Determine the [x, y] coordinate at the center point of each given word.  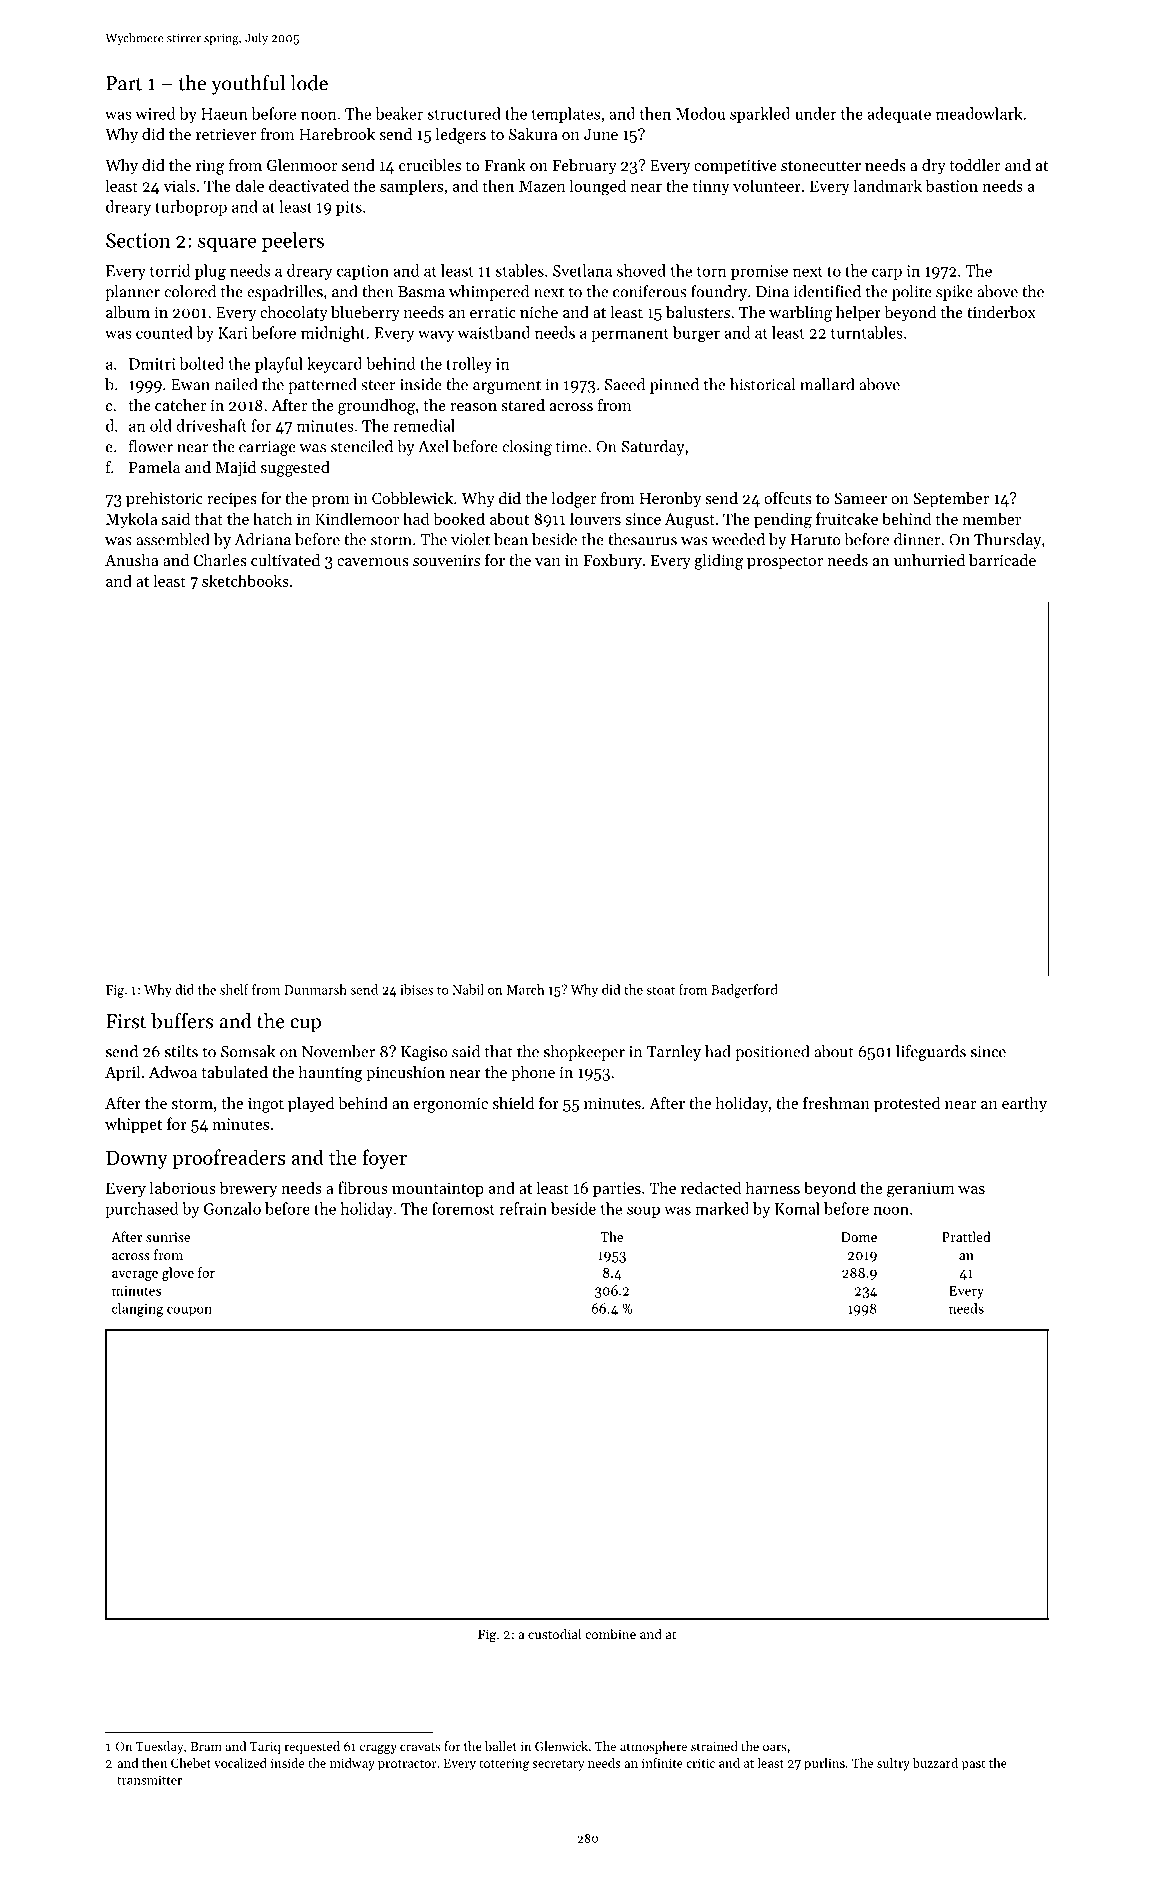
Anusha [132, 560]
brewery [248, 1189]
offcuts [788, 497]
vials [179, 185]
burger [696, 334]
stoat [661, 990]
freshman [836, 1102]
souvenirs [446, 560]
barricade [1002, 560]
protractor [407, 1765]
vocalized [240, 1763]
